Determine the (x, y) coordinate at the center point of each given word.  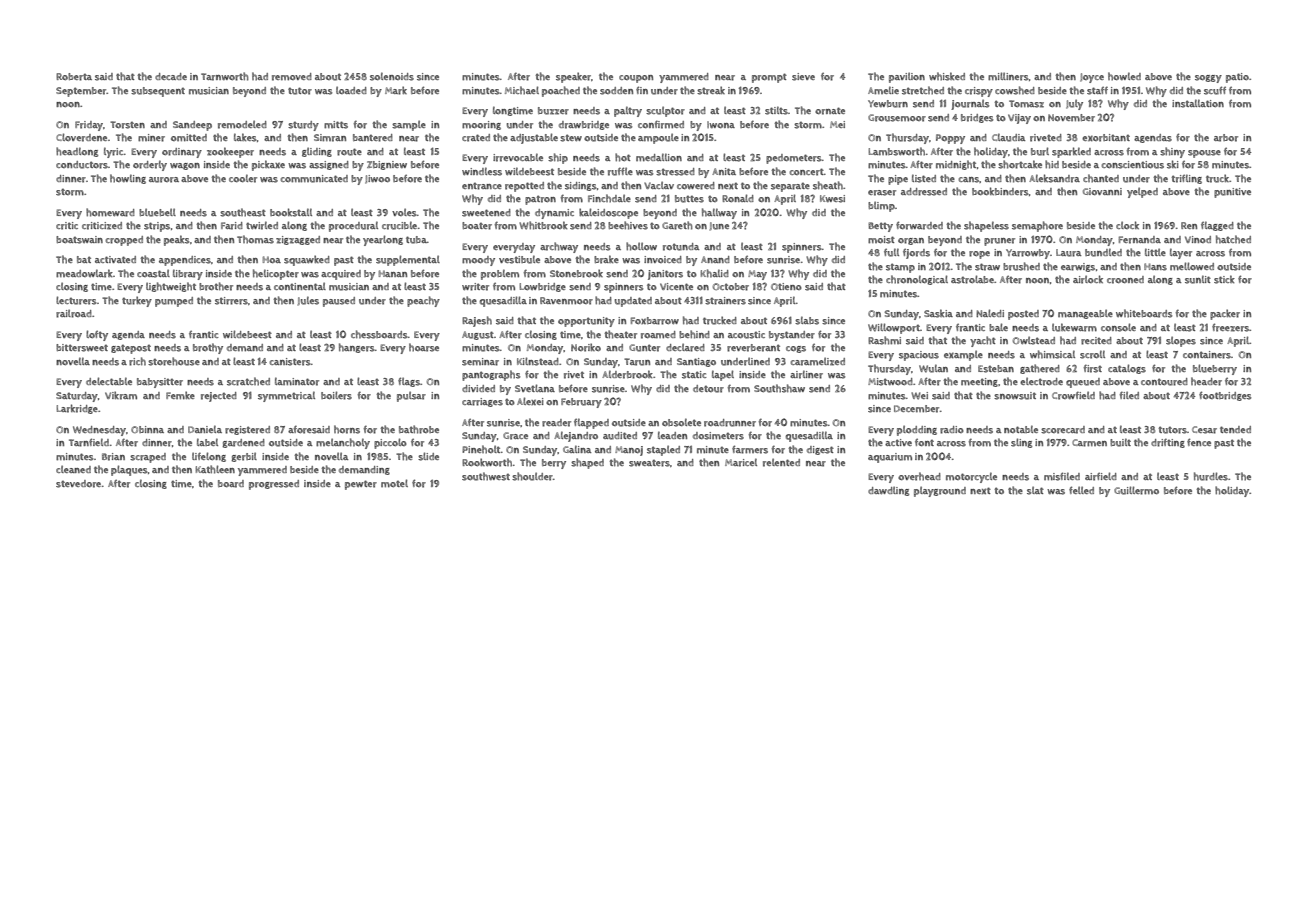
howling (128, 179)
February (581, 403)
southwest (486, 476)
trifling (1186, 179)
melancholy (343, 443)
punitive (1232, 193)
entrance (482, 186)
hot (623, 157)
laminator (297, 381)
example (963, 355)
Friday (89, 126)
